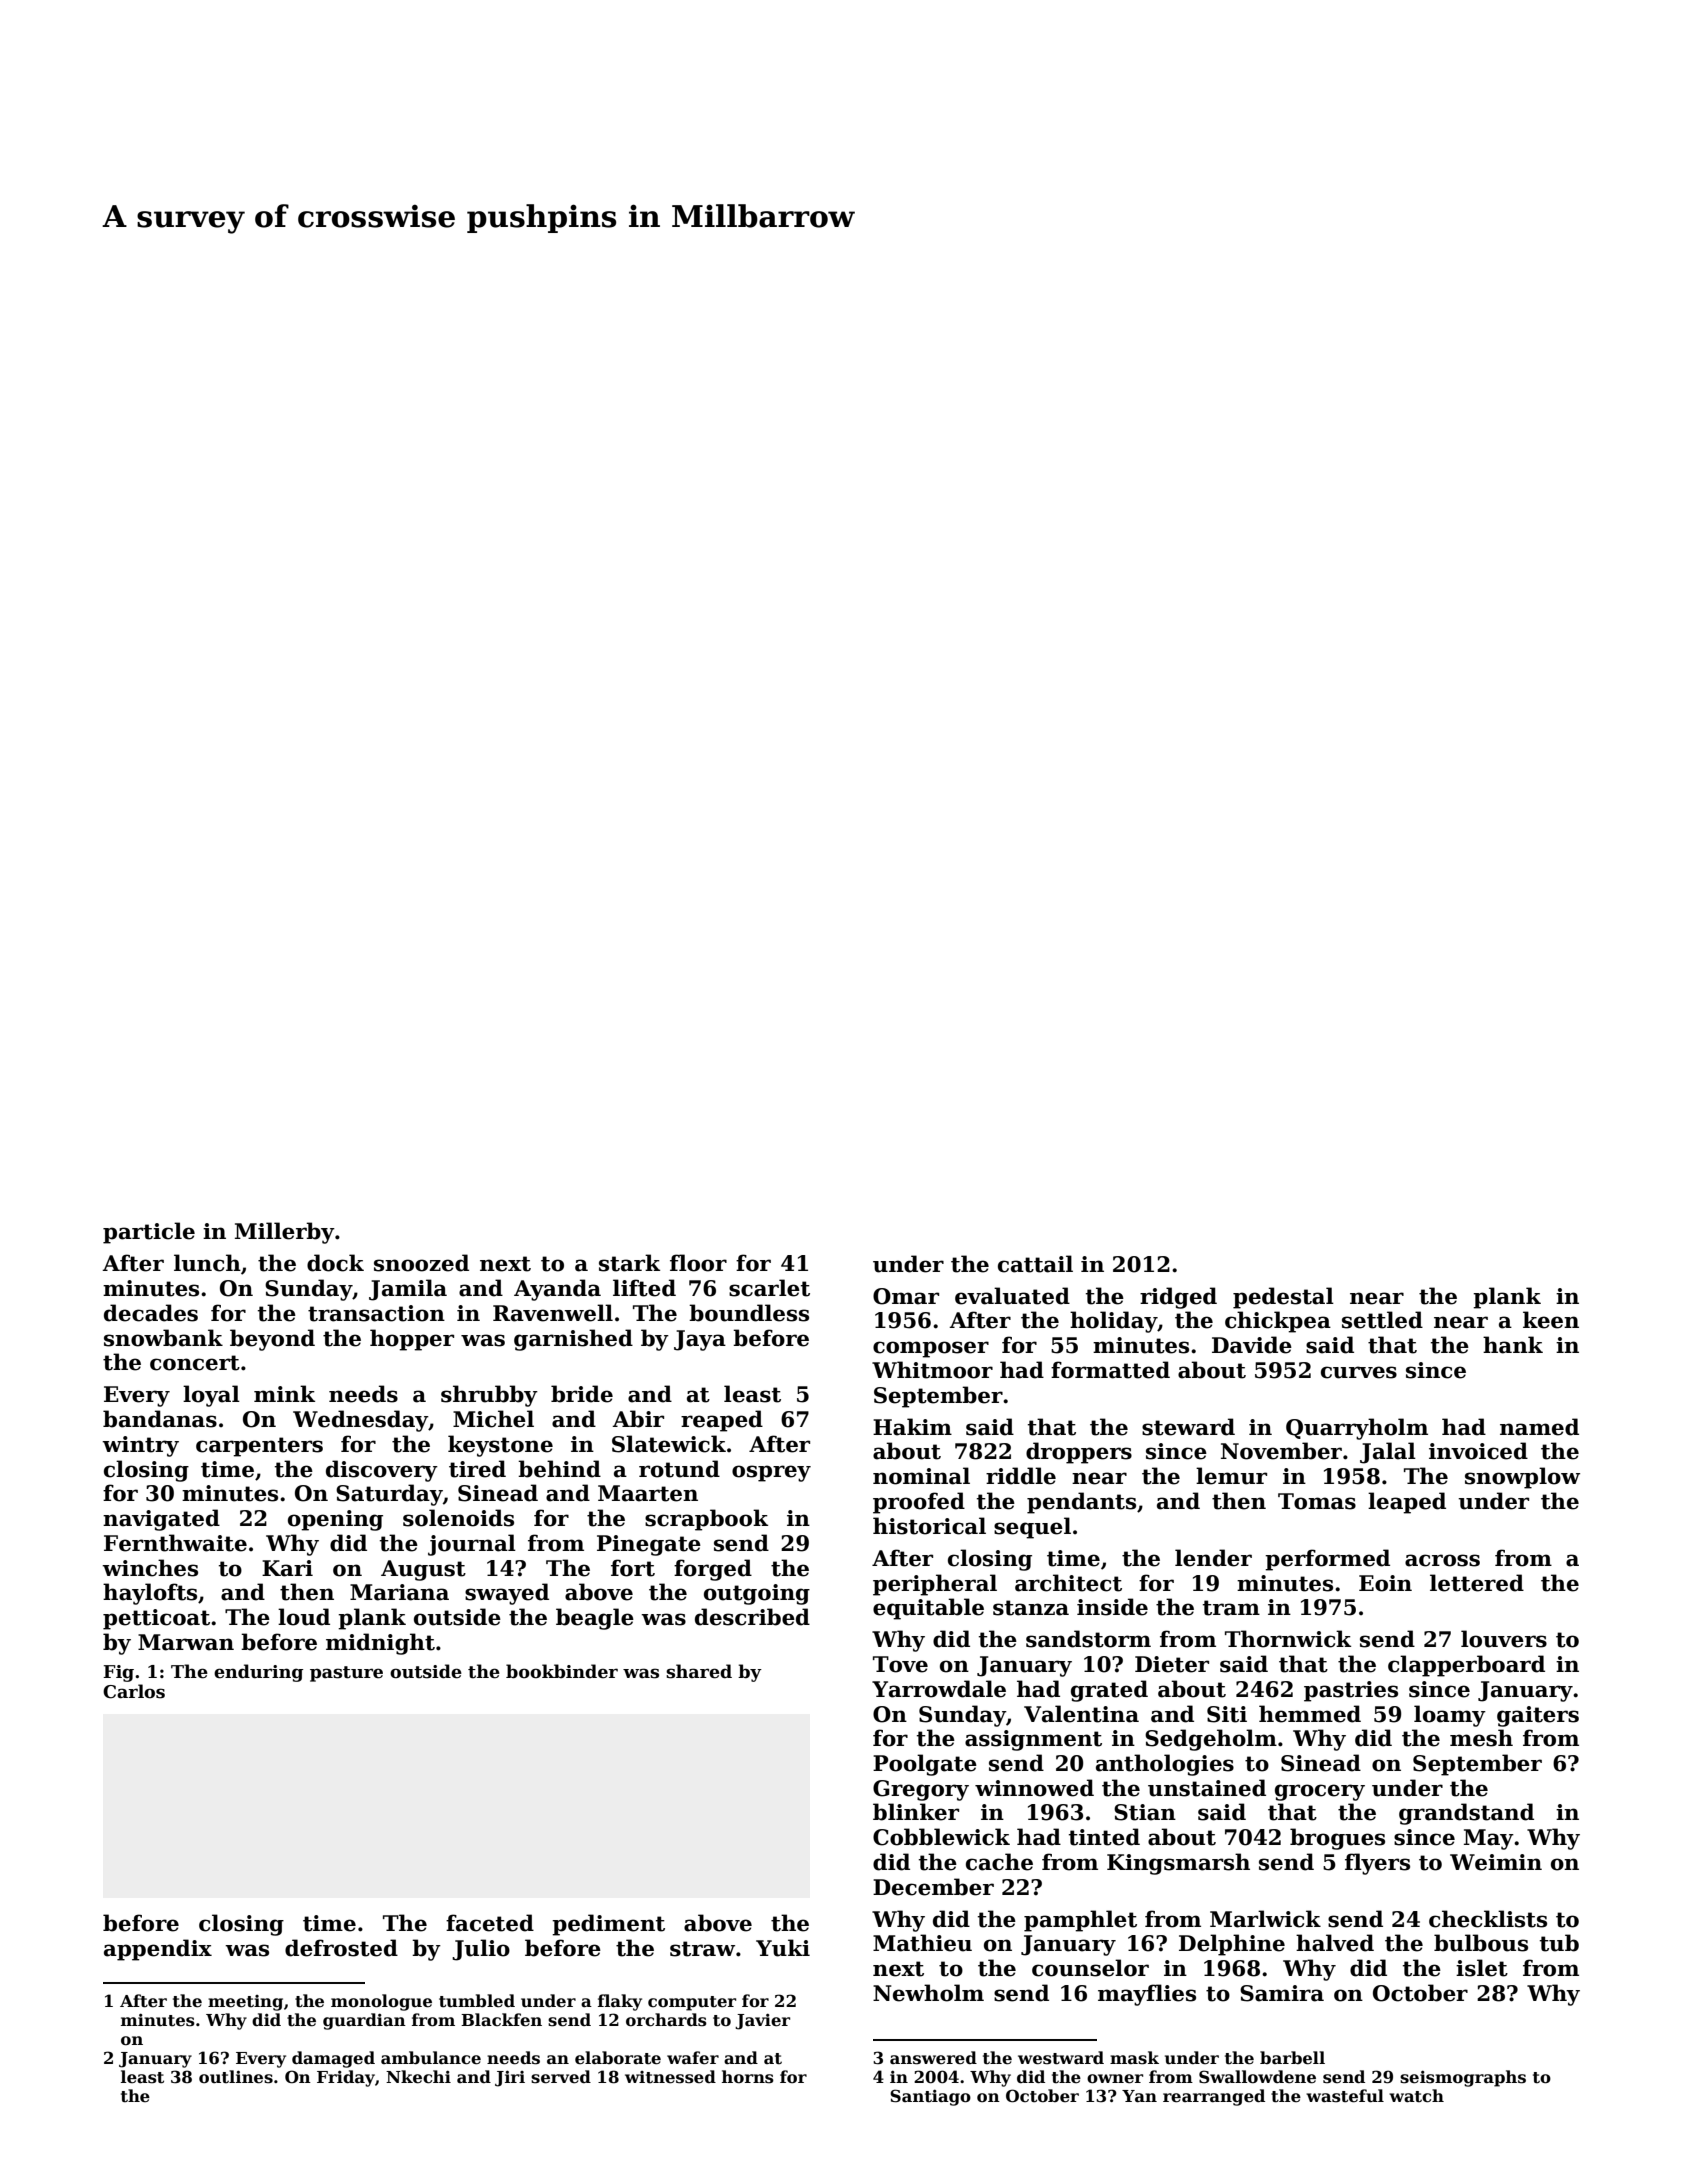  I want to click on Dieter, so click(1172, 1664).
